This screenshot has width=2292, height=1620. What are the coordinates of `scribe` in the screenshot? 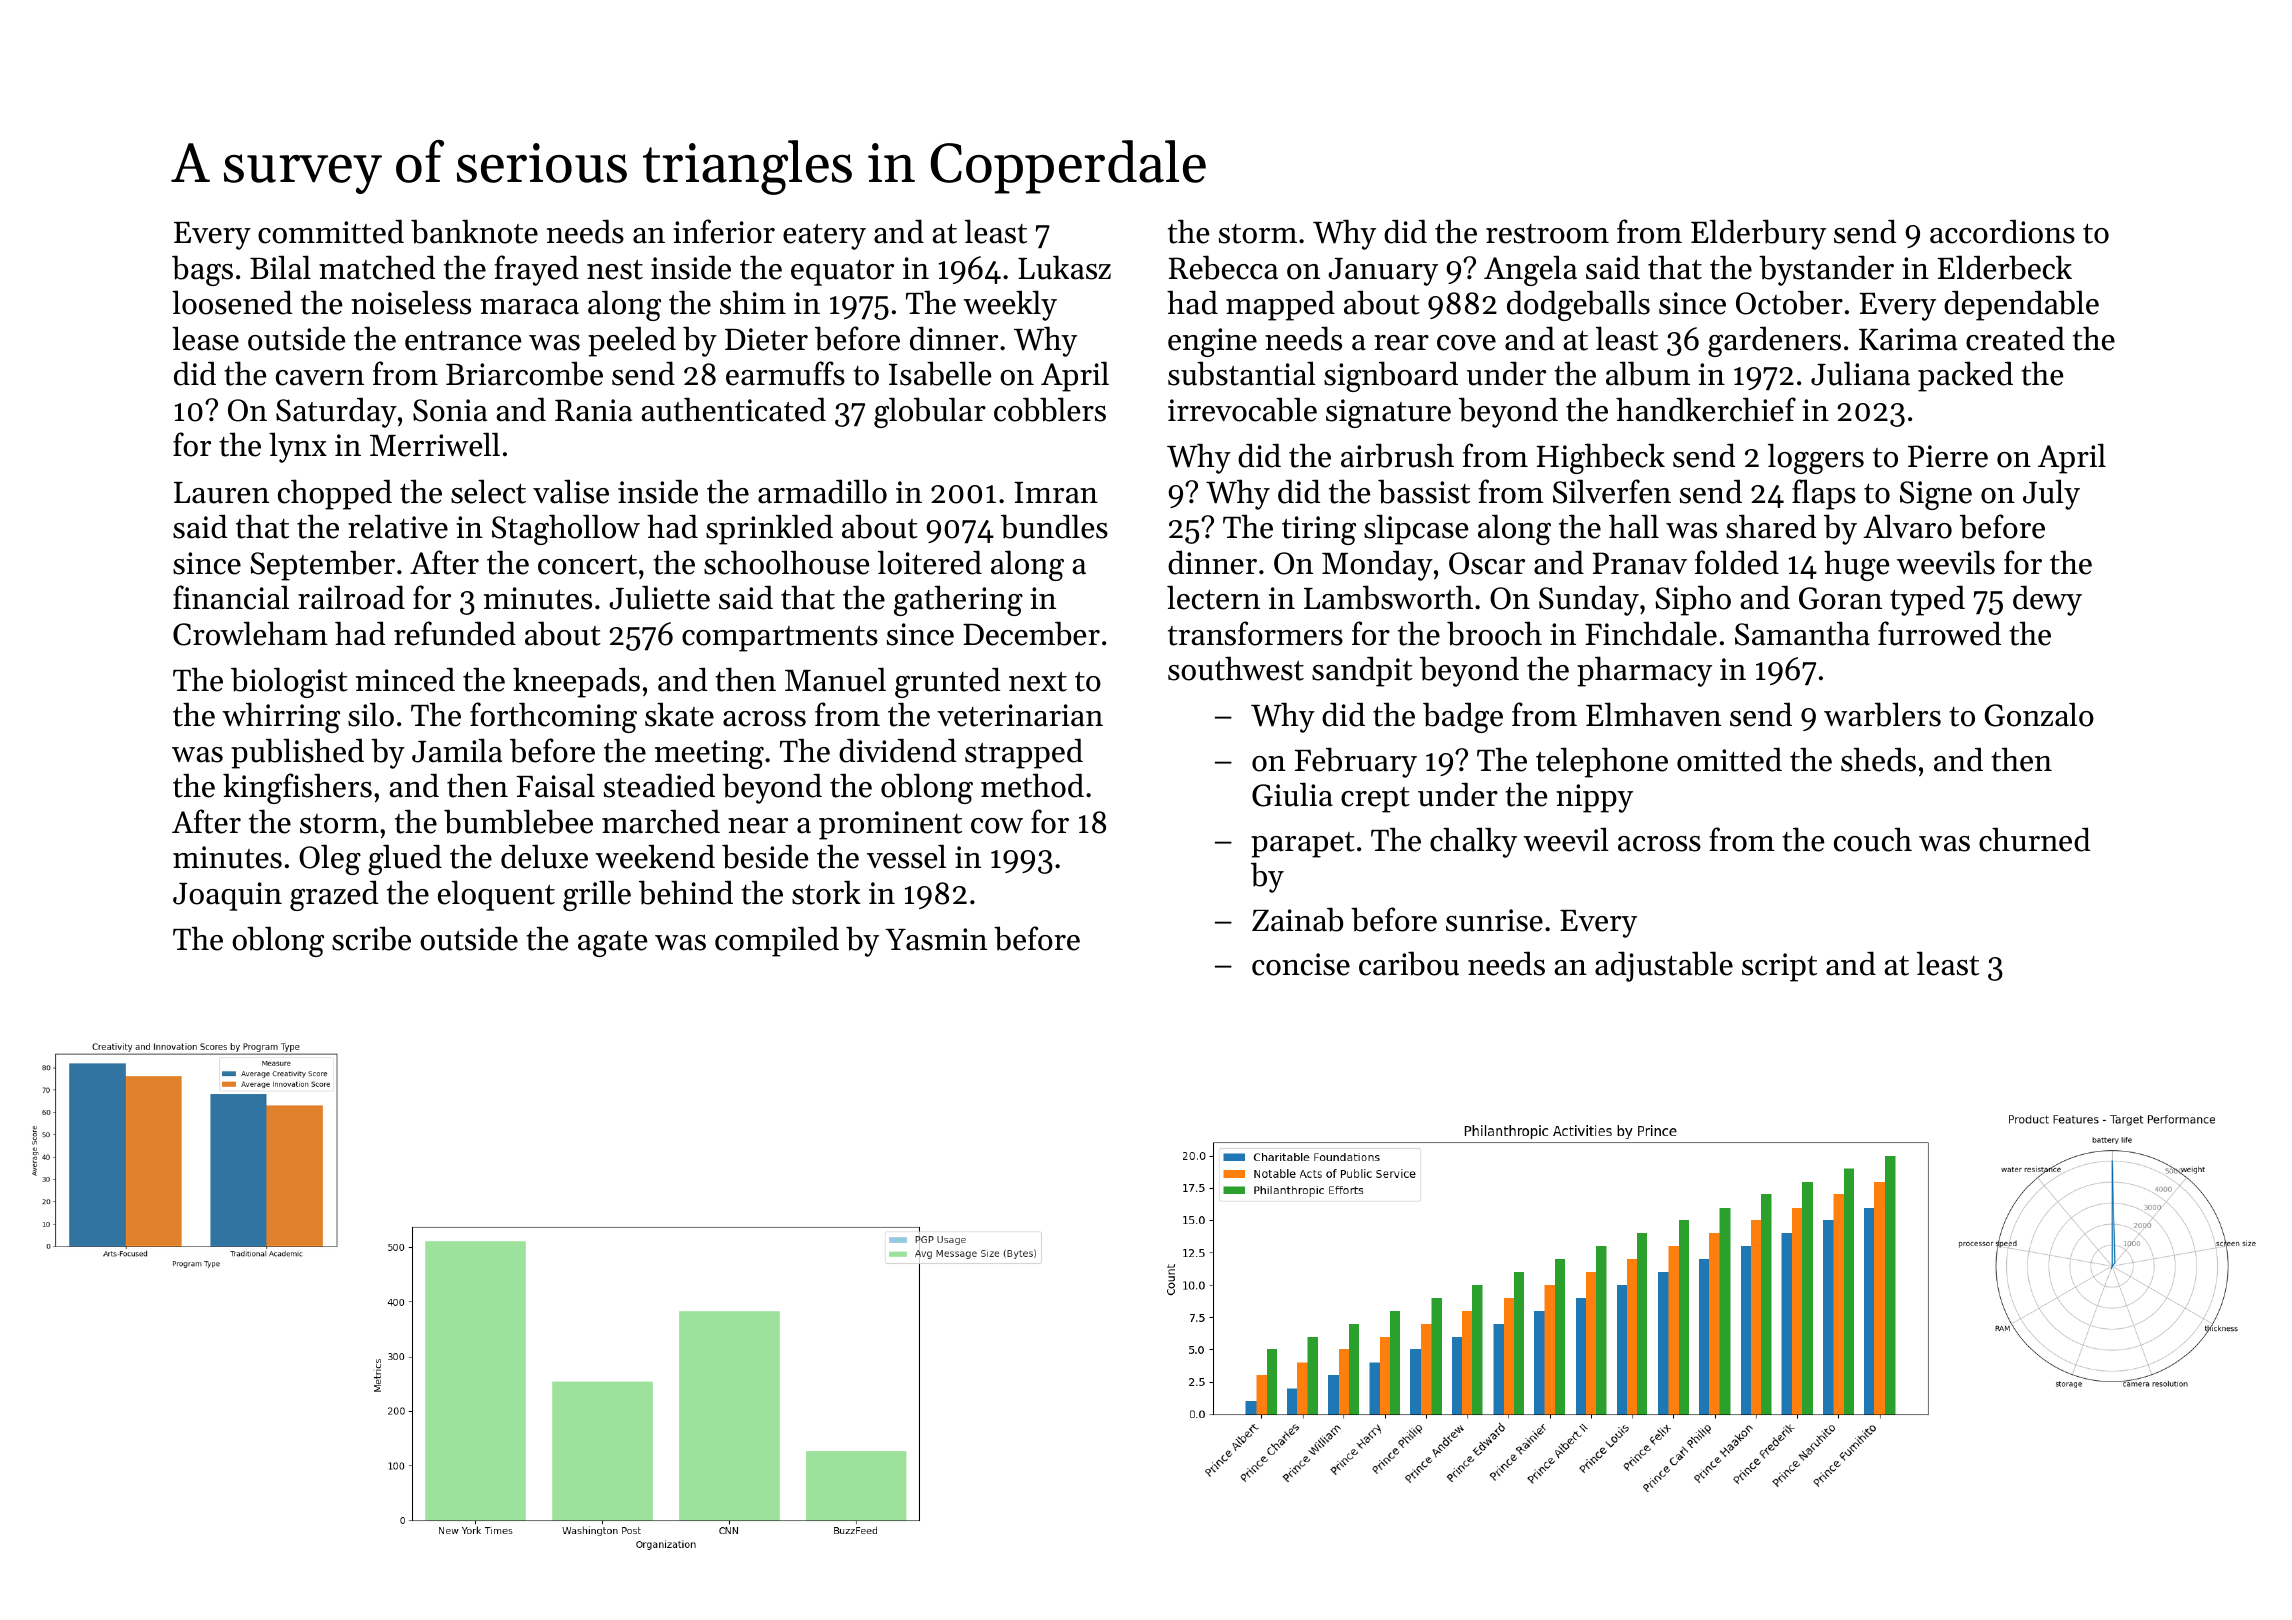 It's located at (371, 938).
